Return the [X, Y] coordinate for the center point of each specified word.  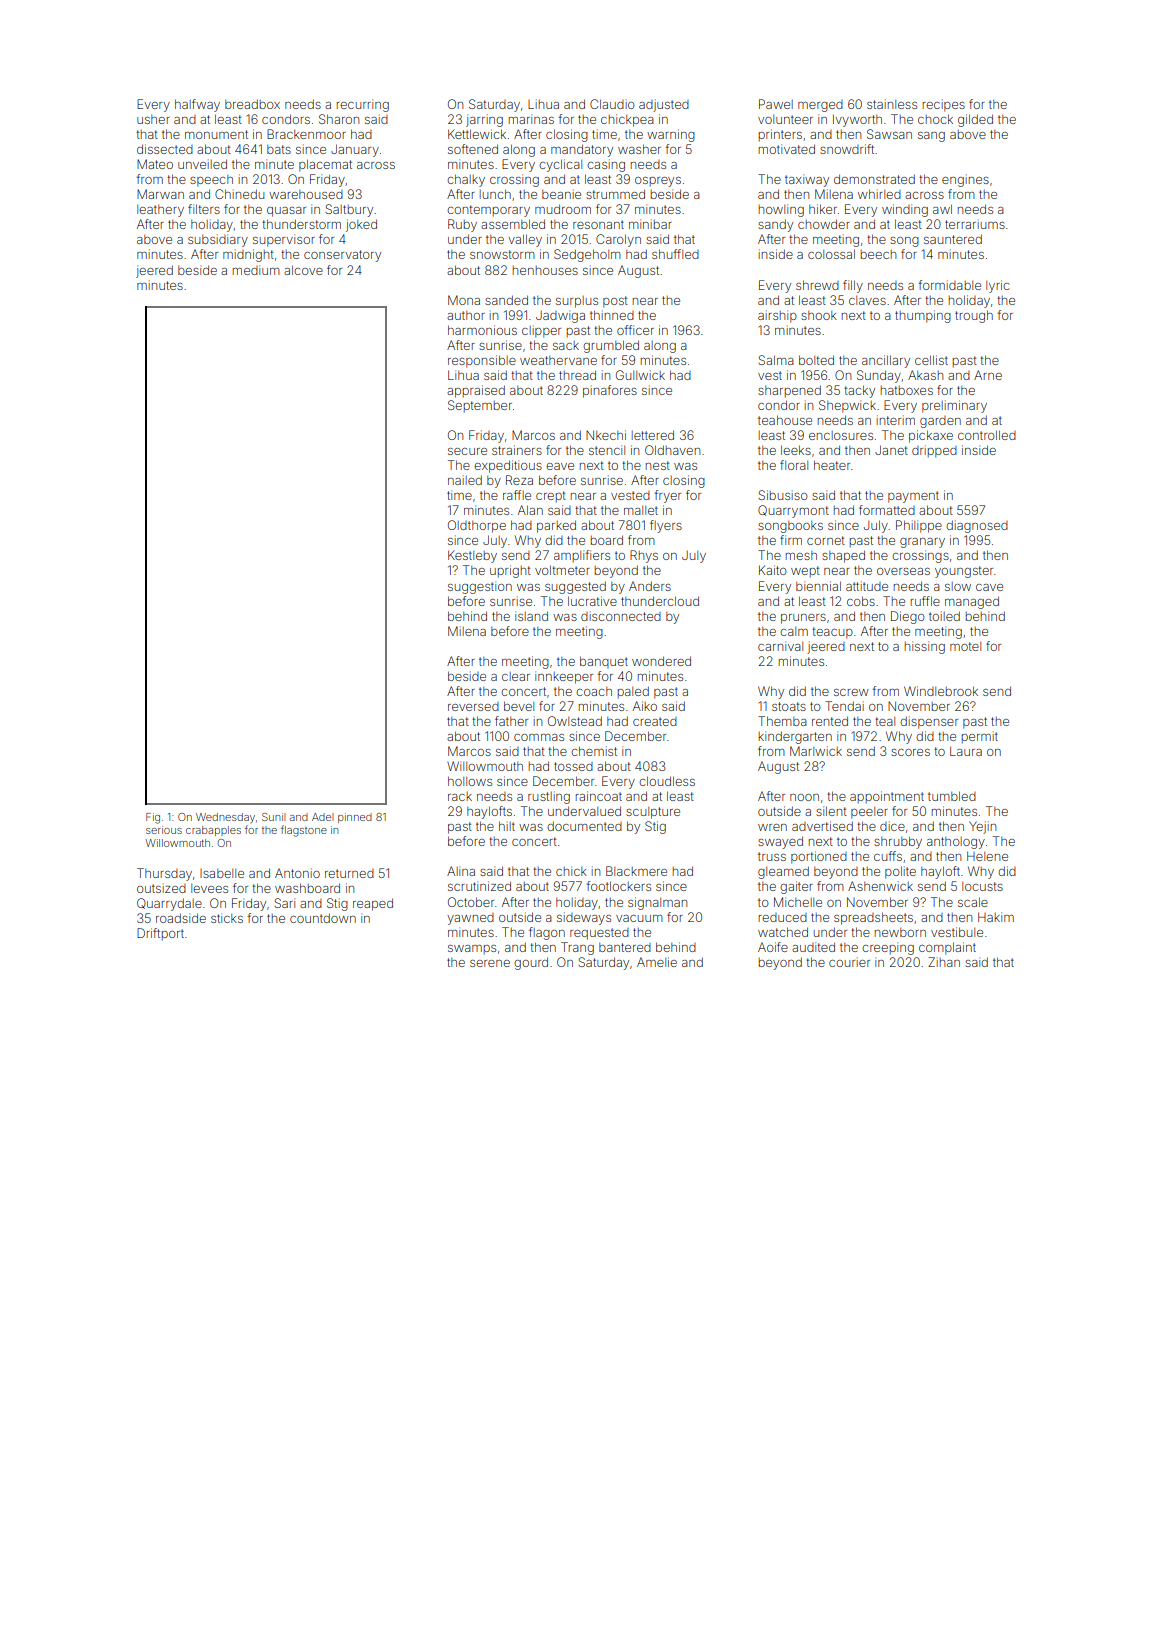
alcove [303, 270]
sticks [227, 918]
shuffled [675, 254]
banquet [604, 662]
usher [153, 119]
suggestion [480, 587]
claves [867, 300]
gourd [531, 963]
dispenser [929, 722]
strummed [615, 194]
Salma [776, 360]
